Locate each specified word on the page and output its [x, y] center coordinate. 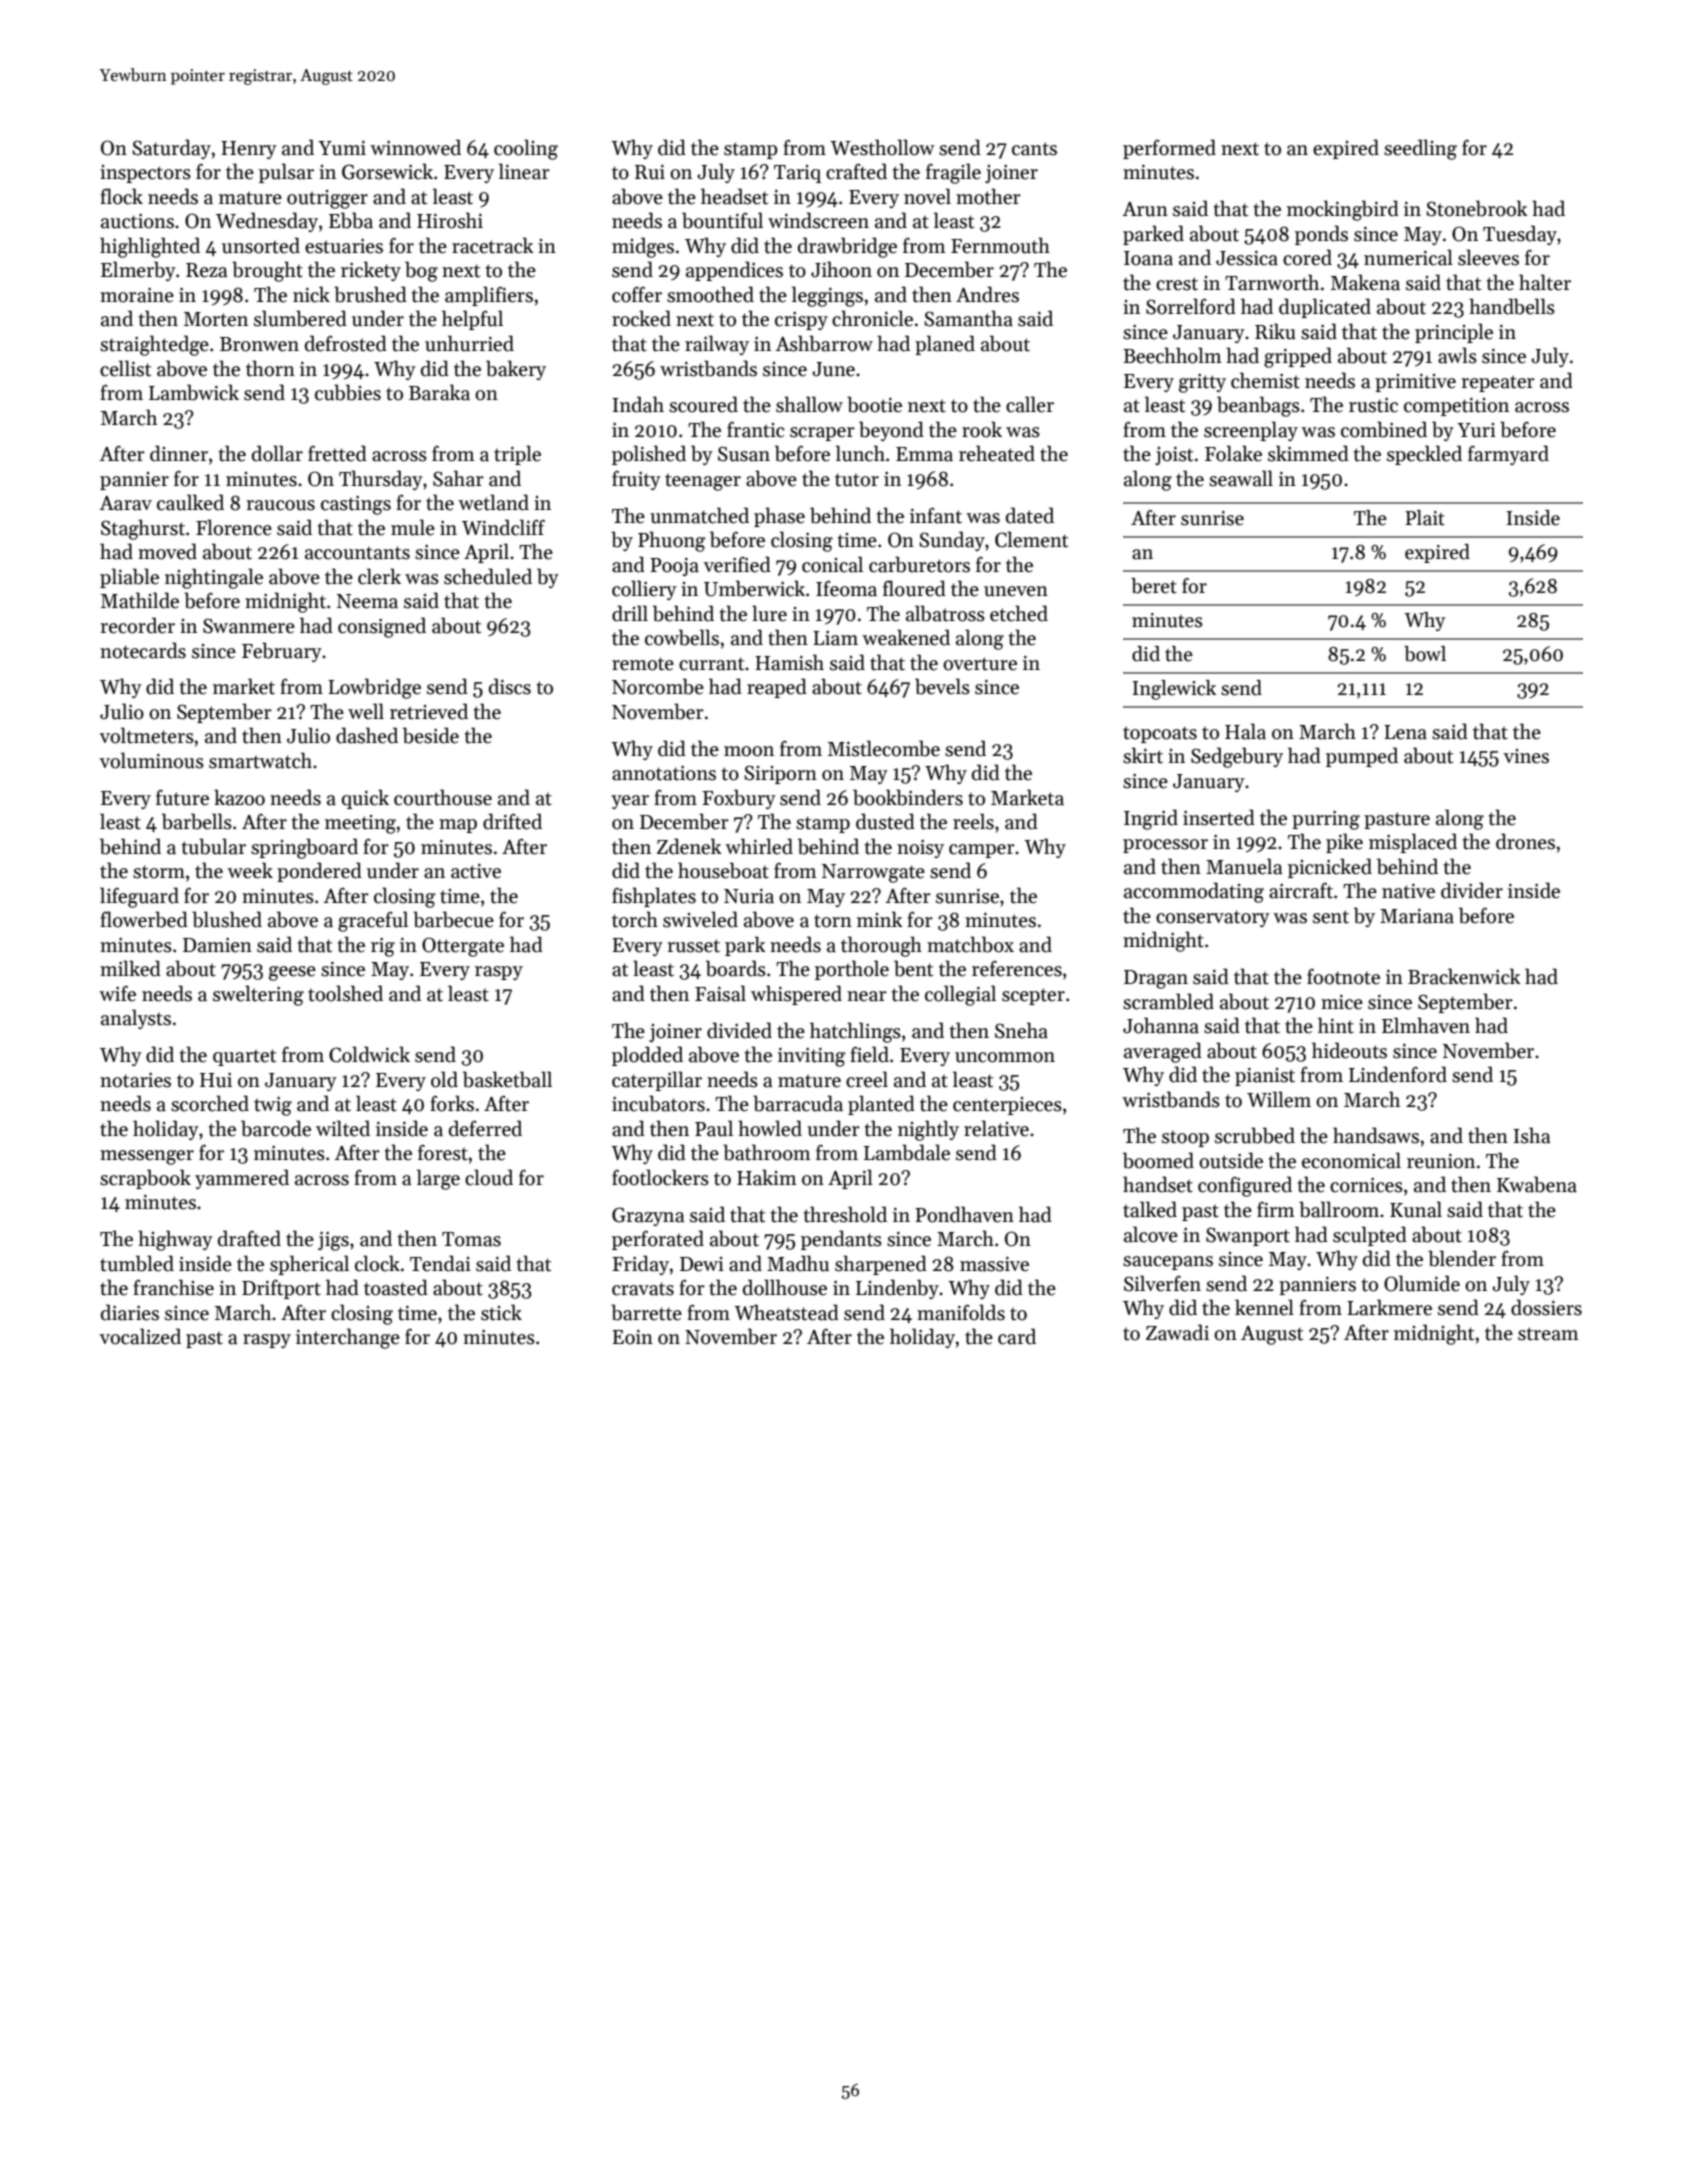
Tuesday [1520, 235]
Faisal [720, 993]
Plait [1425, 518]
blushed [227, 919]
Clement [1031, 539]
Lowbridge [374, 688]
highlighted [150, 247]
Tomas [471, 1239]
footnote [1343, 977]
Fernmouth [1000, 245]
